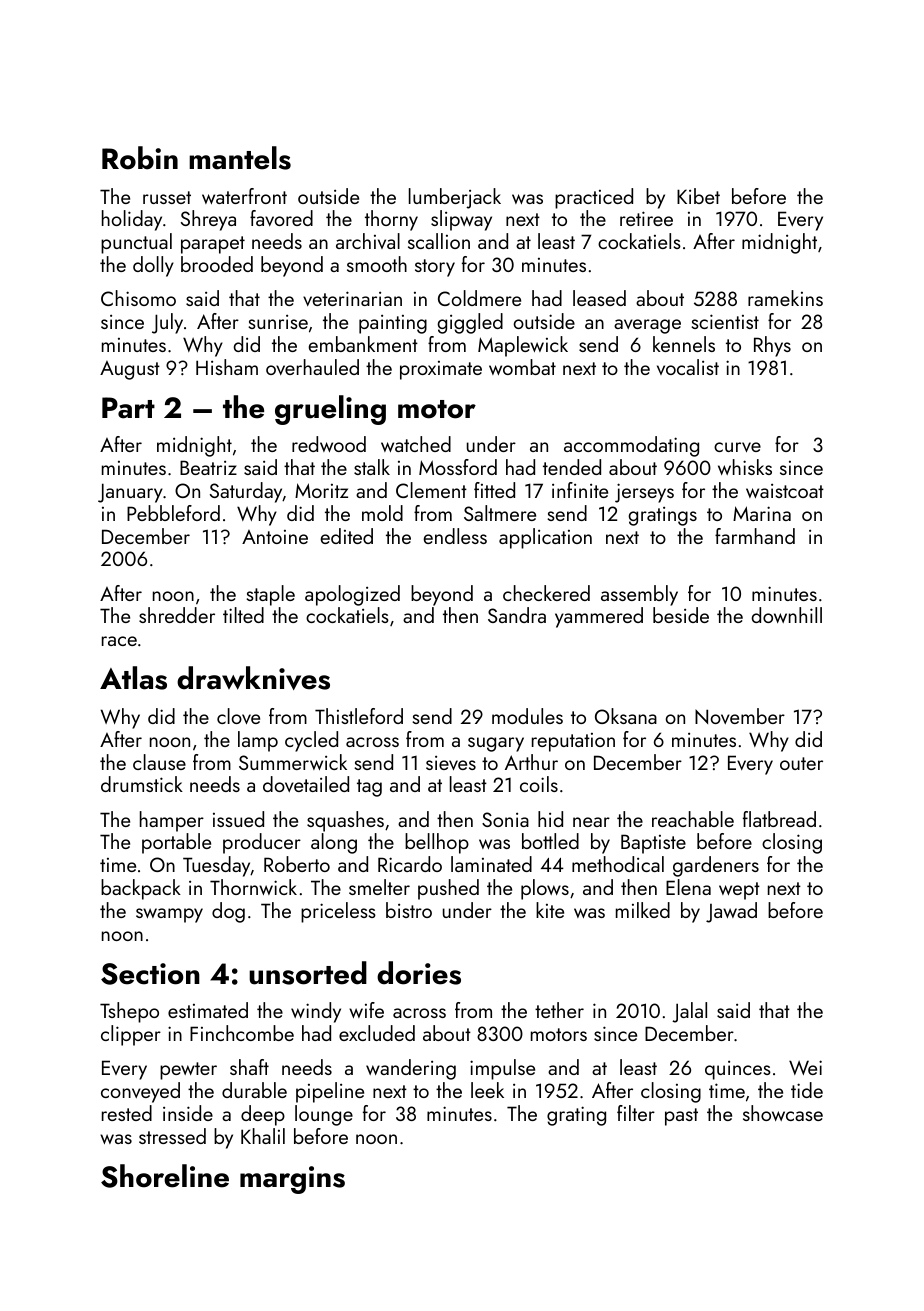 The width and height of the image is (924, 1311). What do you see at coordinates (253, 678) in the image?
I see `drawknives` at bounding box center [253, 678].
